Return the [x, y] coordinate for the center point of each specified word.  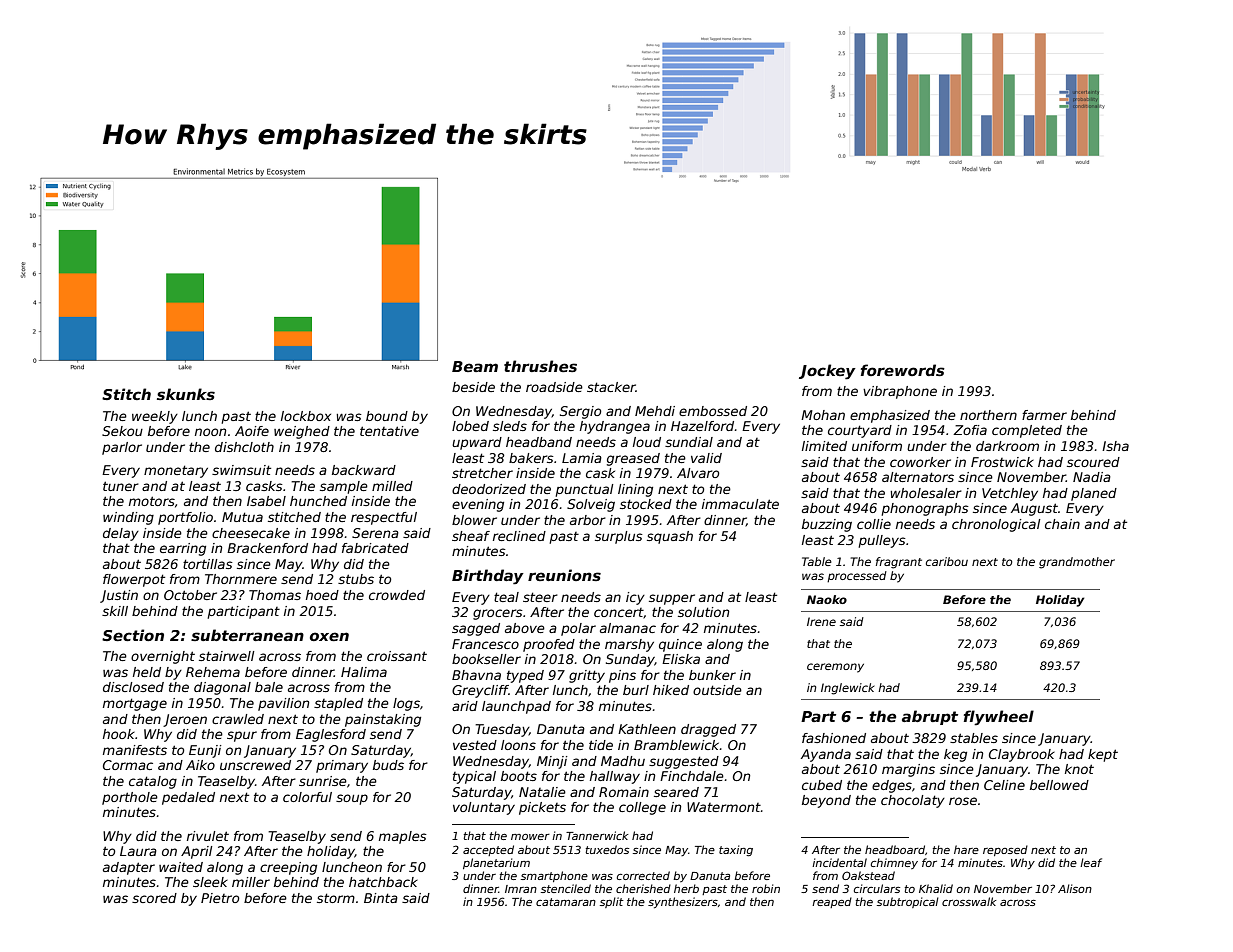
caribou [947, 561]
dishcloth [244, 447]
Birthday [488, 577]
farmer [1044, 415]
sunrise [323, 781]
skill [115, 611]
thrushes [540, 366]
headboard [895, 849]
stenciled [566, 888]
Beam [475, 366]
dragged [708, 730]
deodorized [489, 489]
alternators [918, 477]
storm [336, 898]
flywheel [999, 718]
